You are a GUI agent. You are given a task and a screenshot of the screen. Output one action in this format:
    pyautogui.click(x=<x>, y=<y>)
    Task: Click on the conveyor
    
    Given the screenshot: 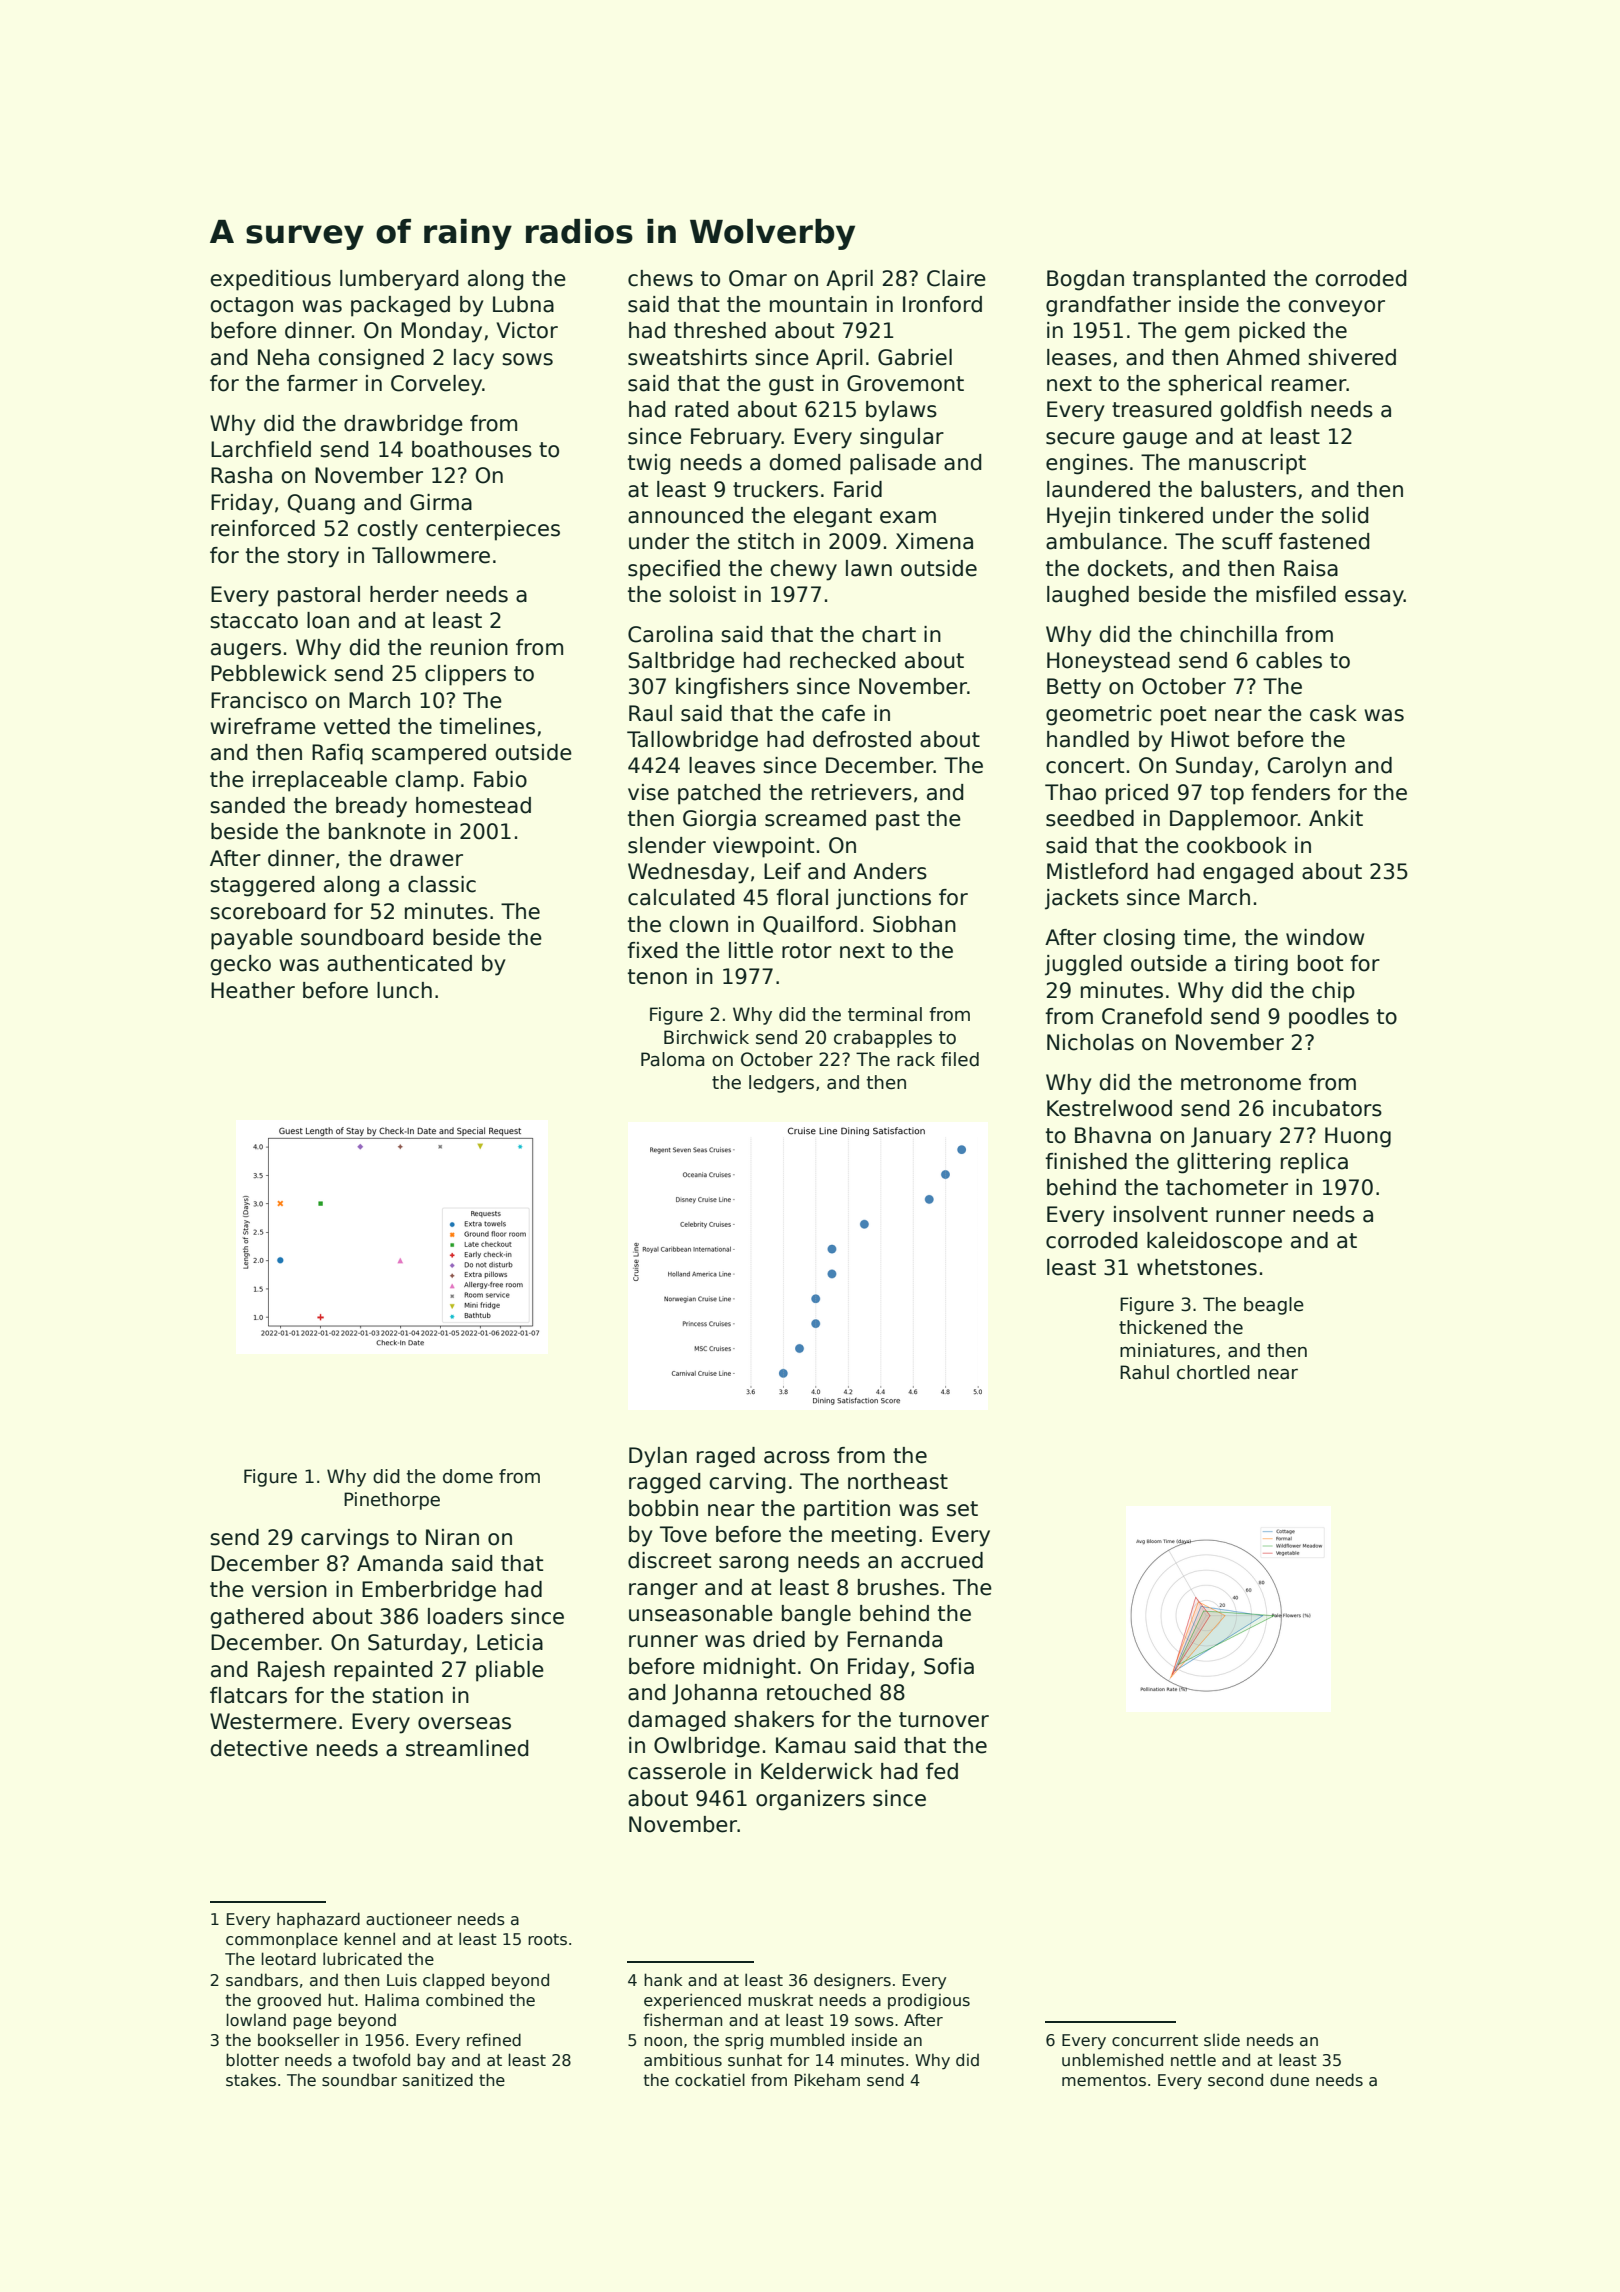 What is the action you would take?
    pyautogui.click(x=1336, y=308)
